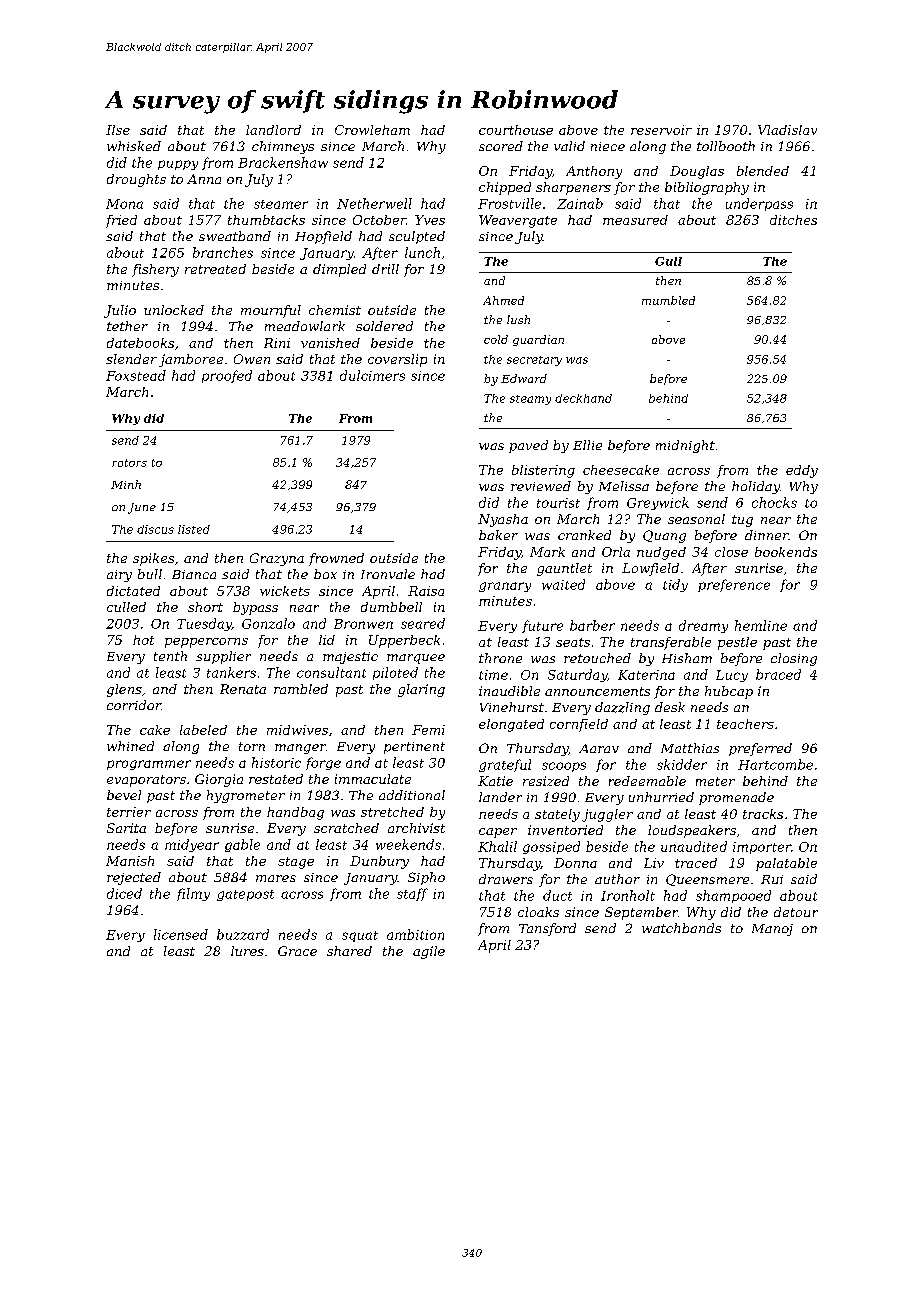 Image resolution: width=924 pixels, height=1308 pixels. I want to click on peppercorns, so click(206, 643).
